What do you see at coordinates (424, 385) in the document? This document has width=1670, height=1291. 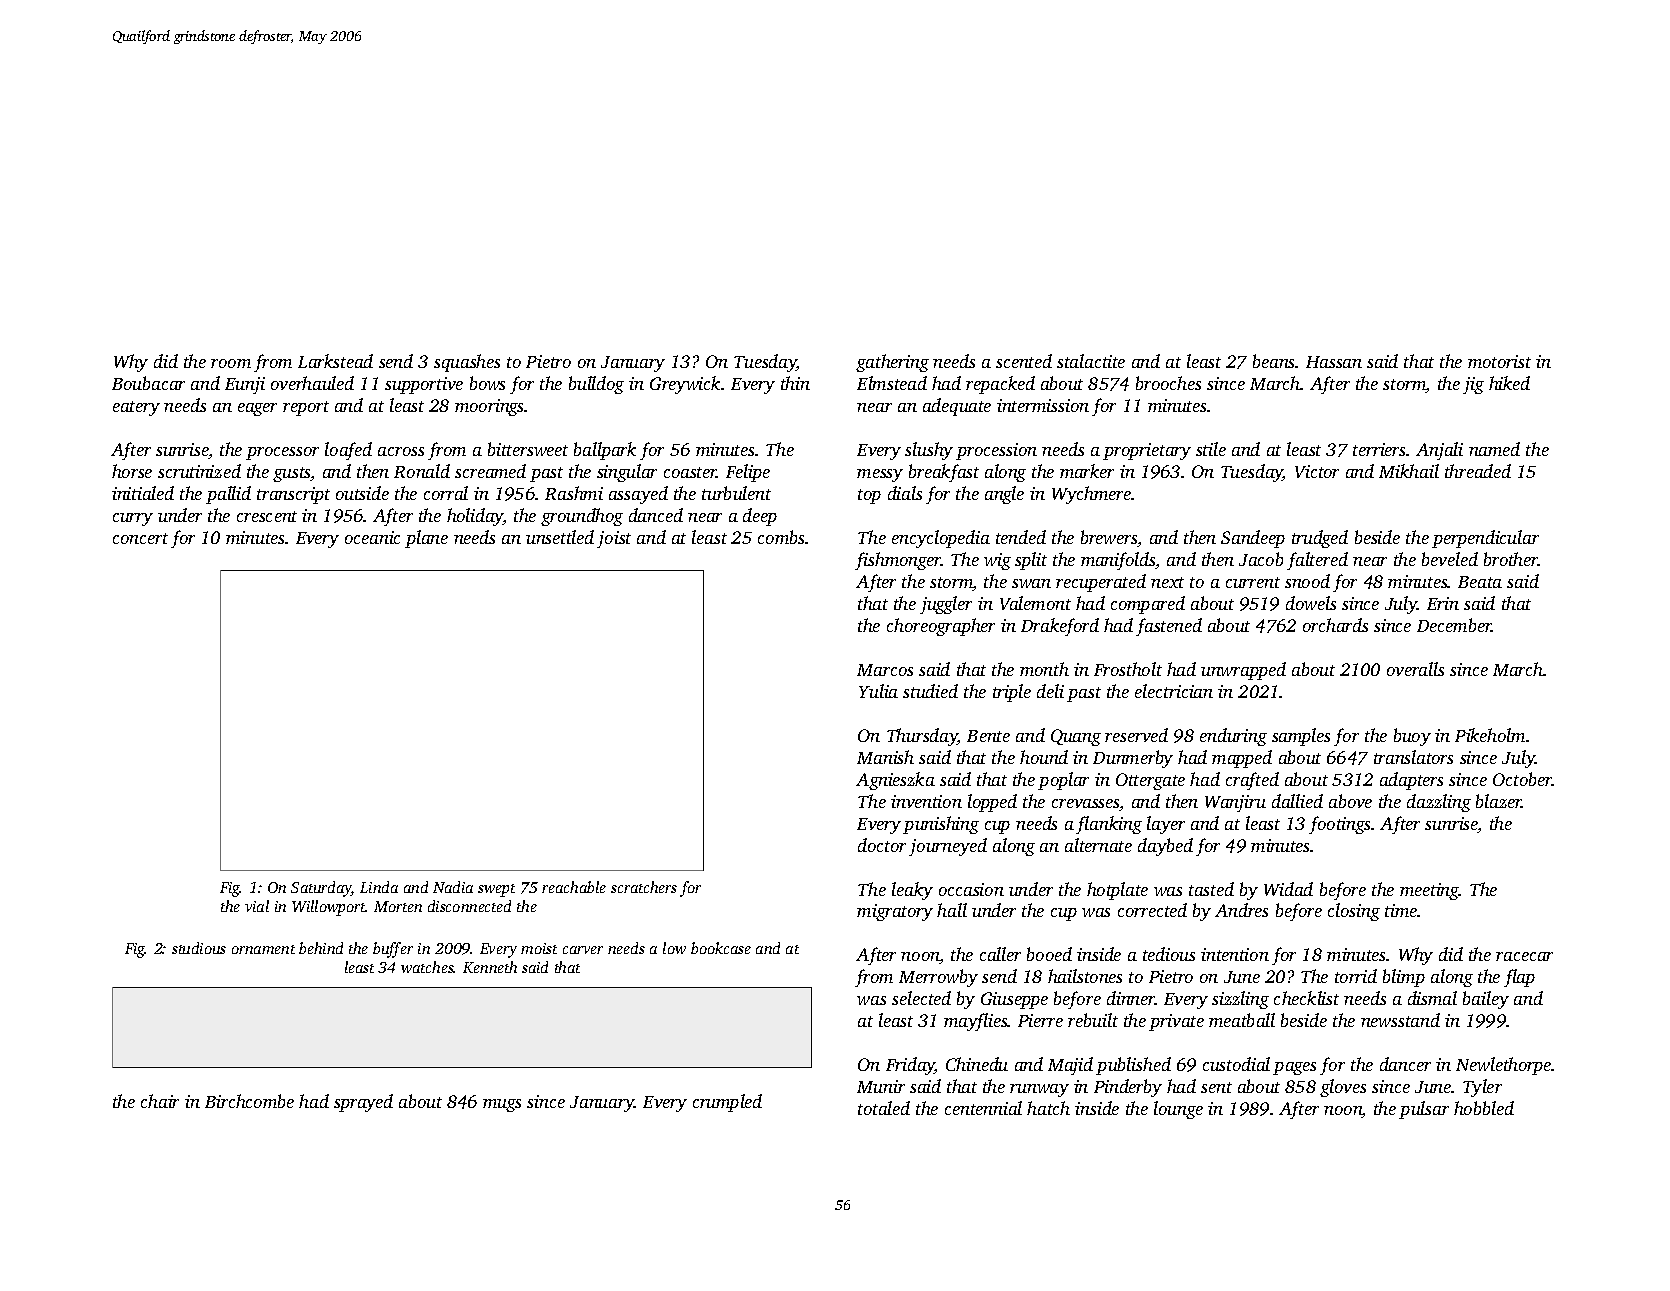 I see `supportive` at bounding box center [424, 385].
